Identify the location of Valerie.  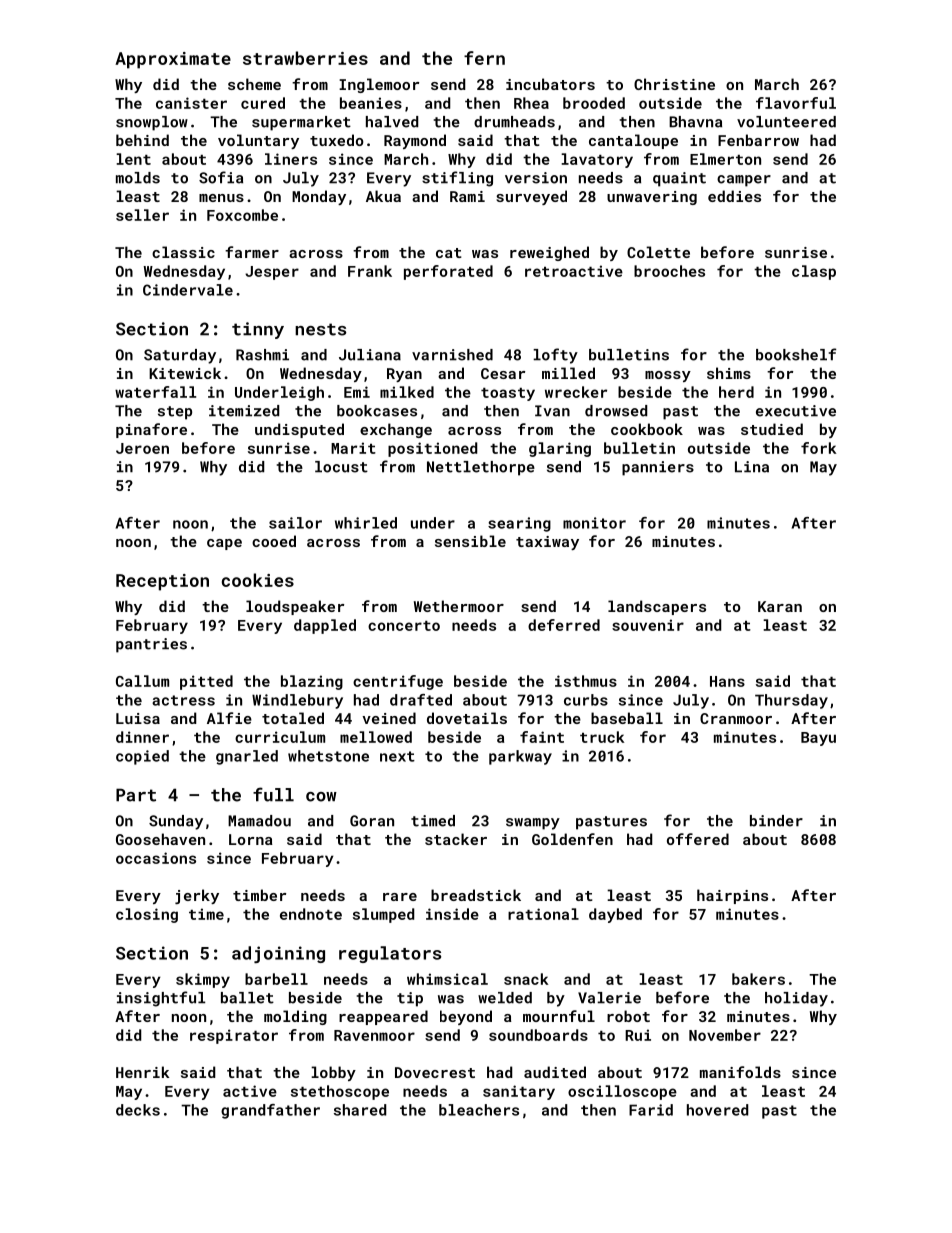
(609, 998).
